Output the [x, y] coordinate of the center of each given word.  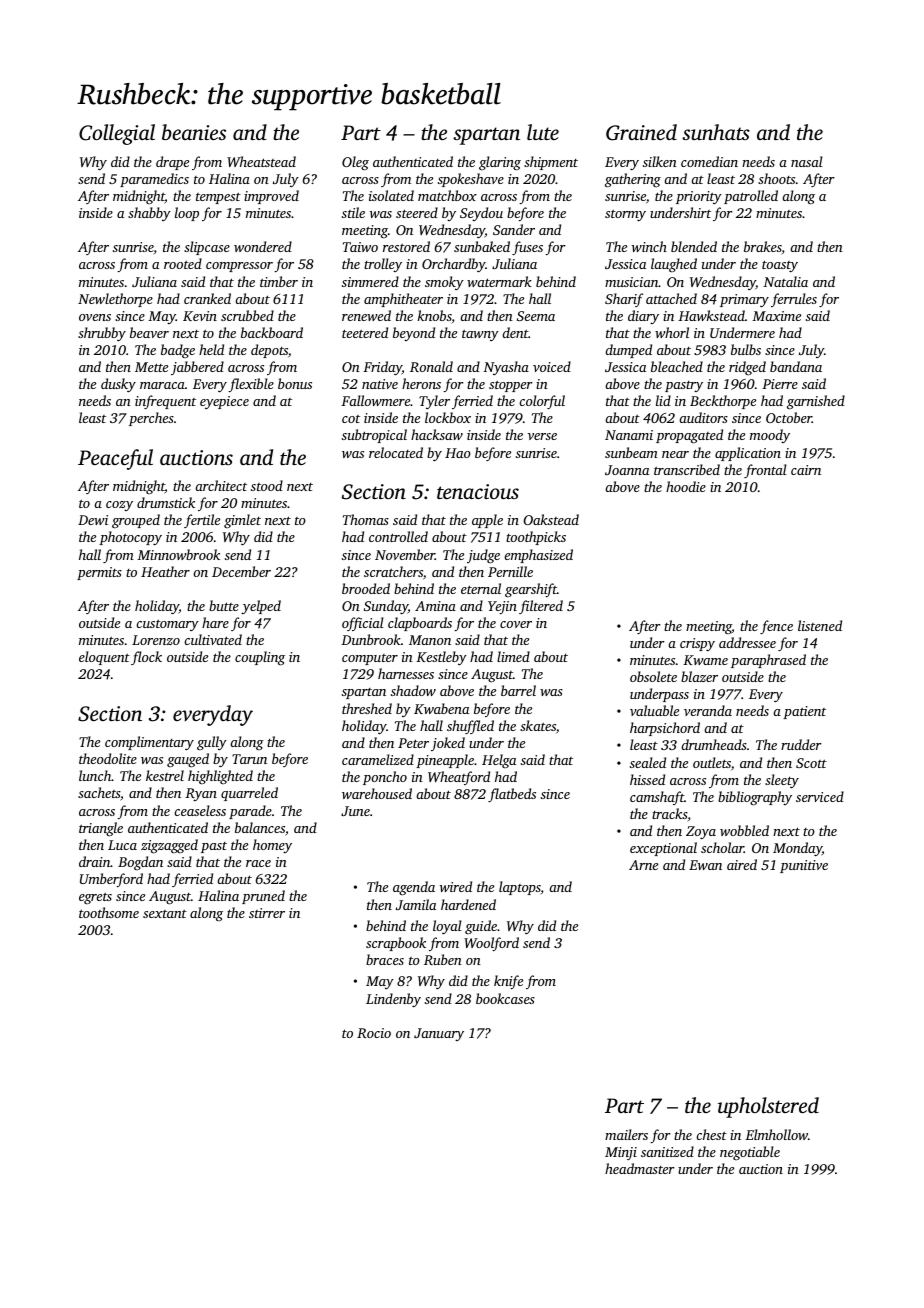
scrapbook [396, 944]
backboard [272, 332]
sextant [165, 913]
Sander [514, 229]
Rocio [374, 1033]
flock [146, 658]
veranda [708, 710]
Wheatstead [261, 161]
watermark [499, 281]
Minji [621, 1153]
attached [671, 298]
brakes [763, 248]
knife [508, 982]
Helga [499, 761]
